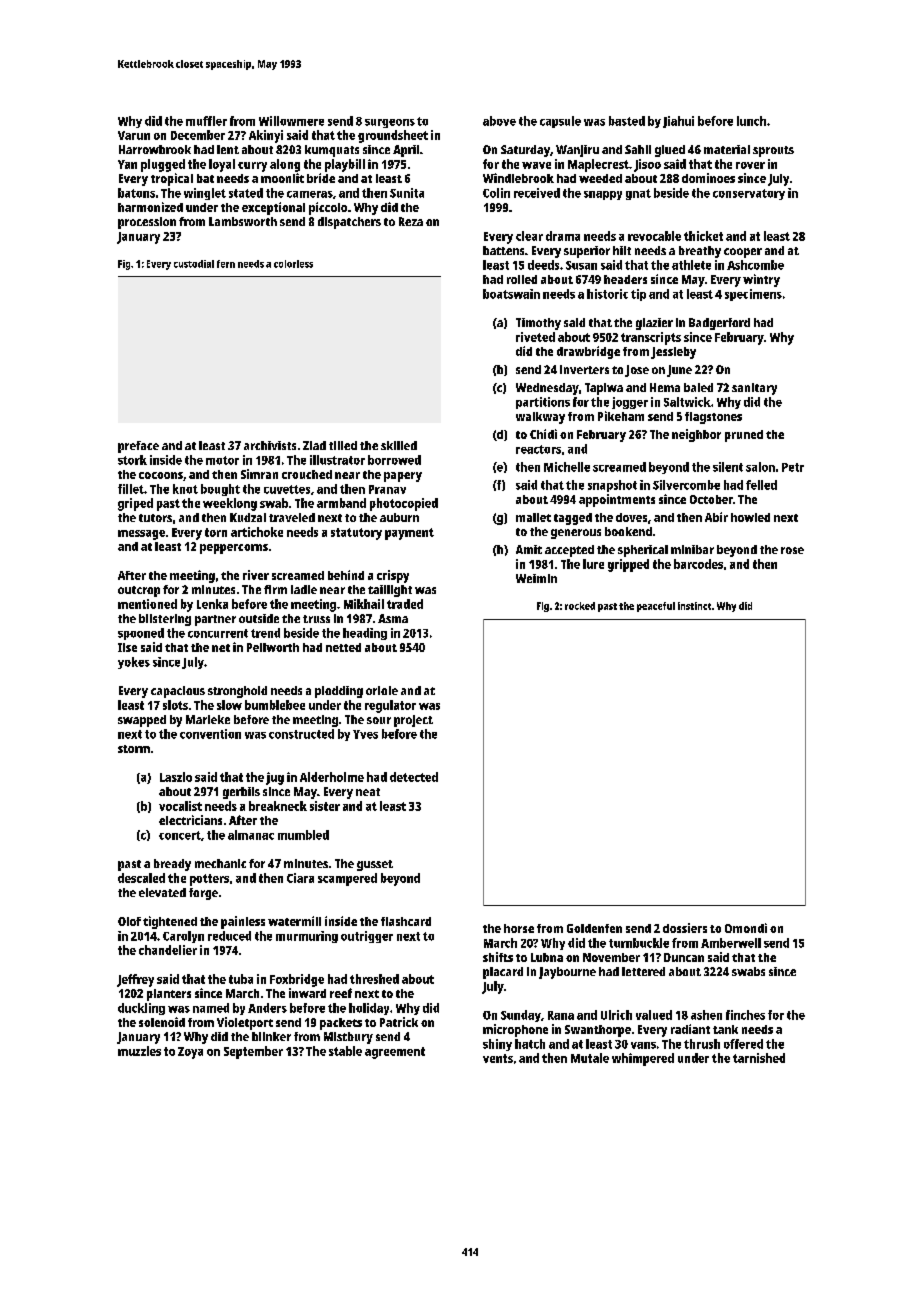 This screenshot has height=1308, width=924. I want to click on Jeffrey, so click(135, 980).
